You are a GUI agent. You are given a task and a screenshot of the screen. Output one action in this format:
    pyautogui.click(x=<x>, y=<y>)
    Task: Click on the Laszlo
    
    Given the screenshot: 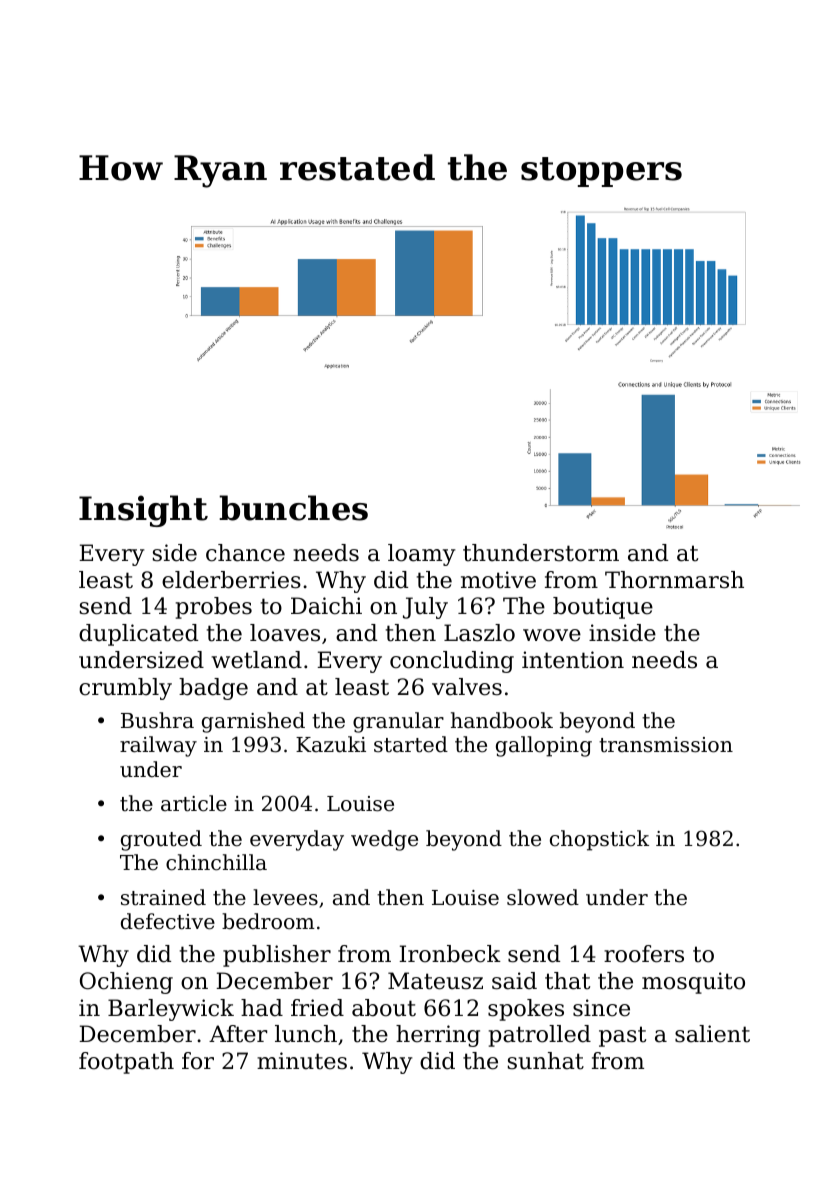 What is the action you would take?
    pyautogui.click(x=479, y=633)
